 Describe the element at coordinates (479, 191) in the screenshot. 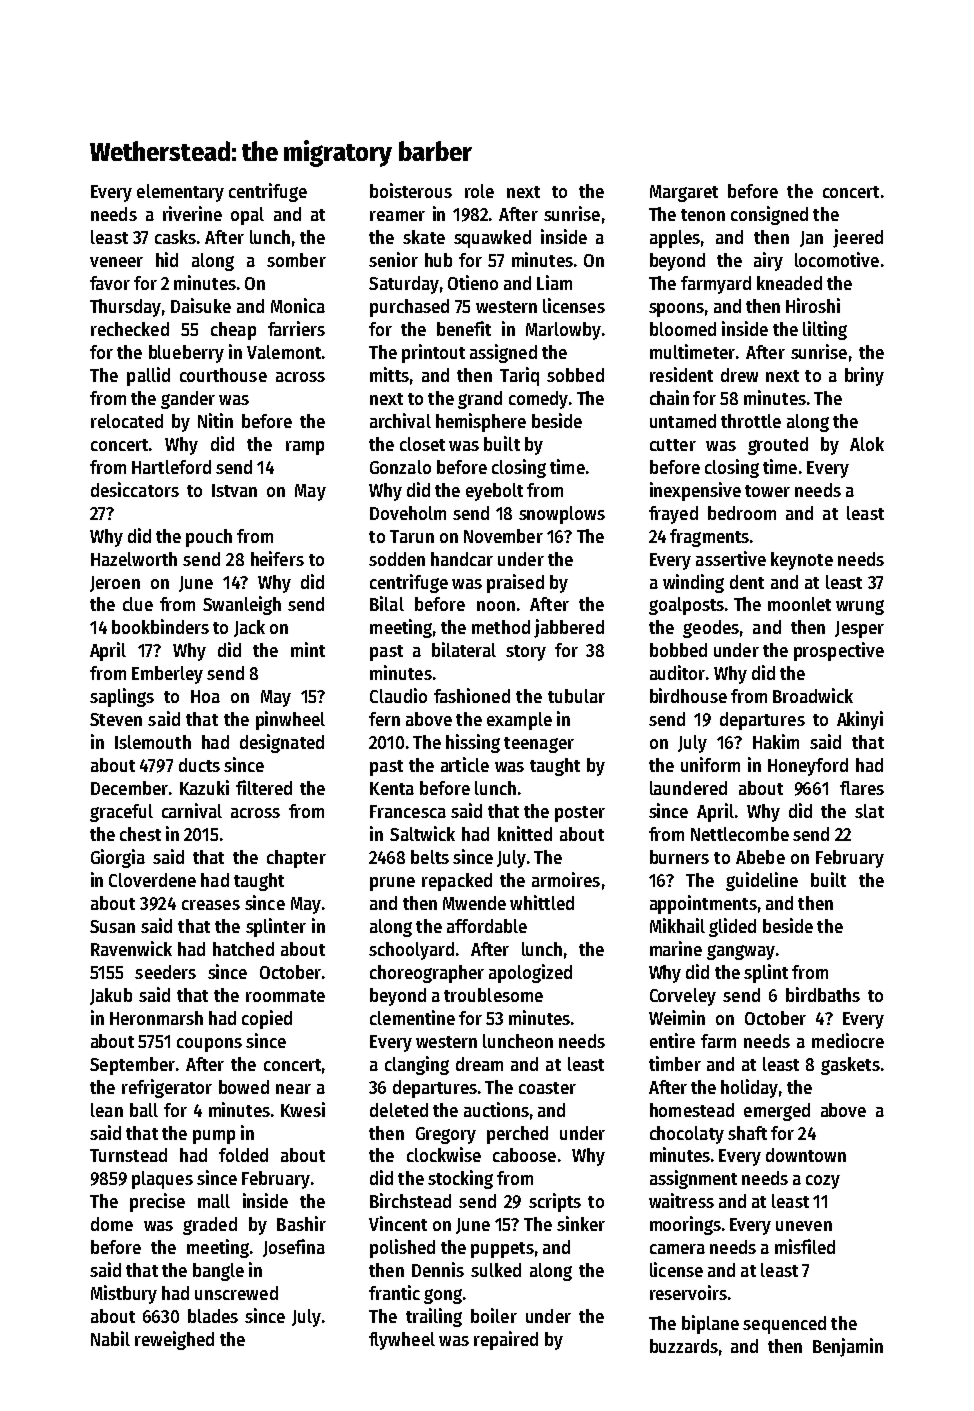

I see `role` at that location.
